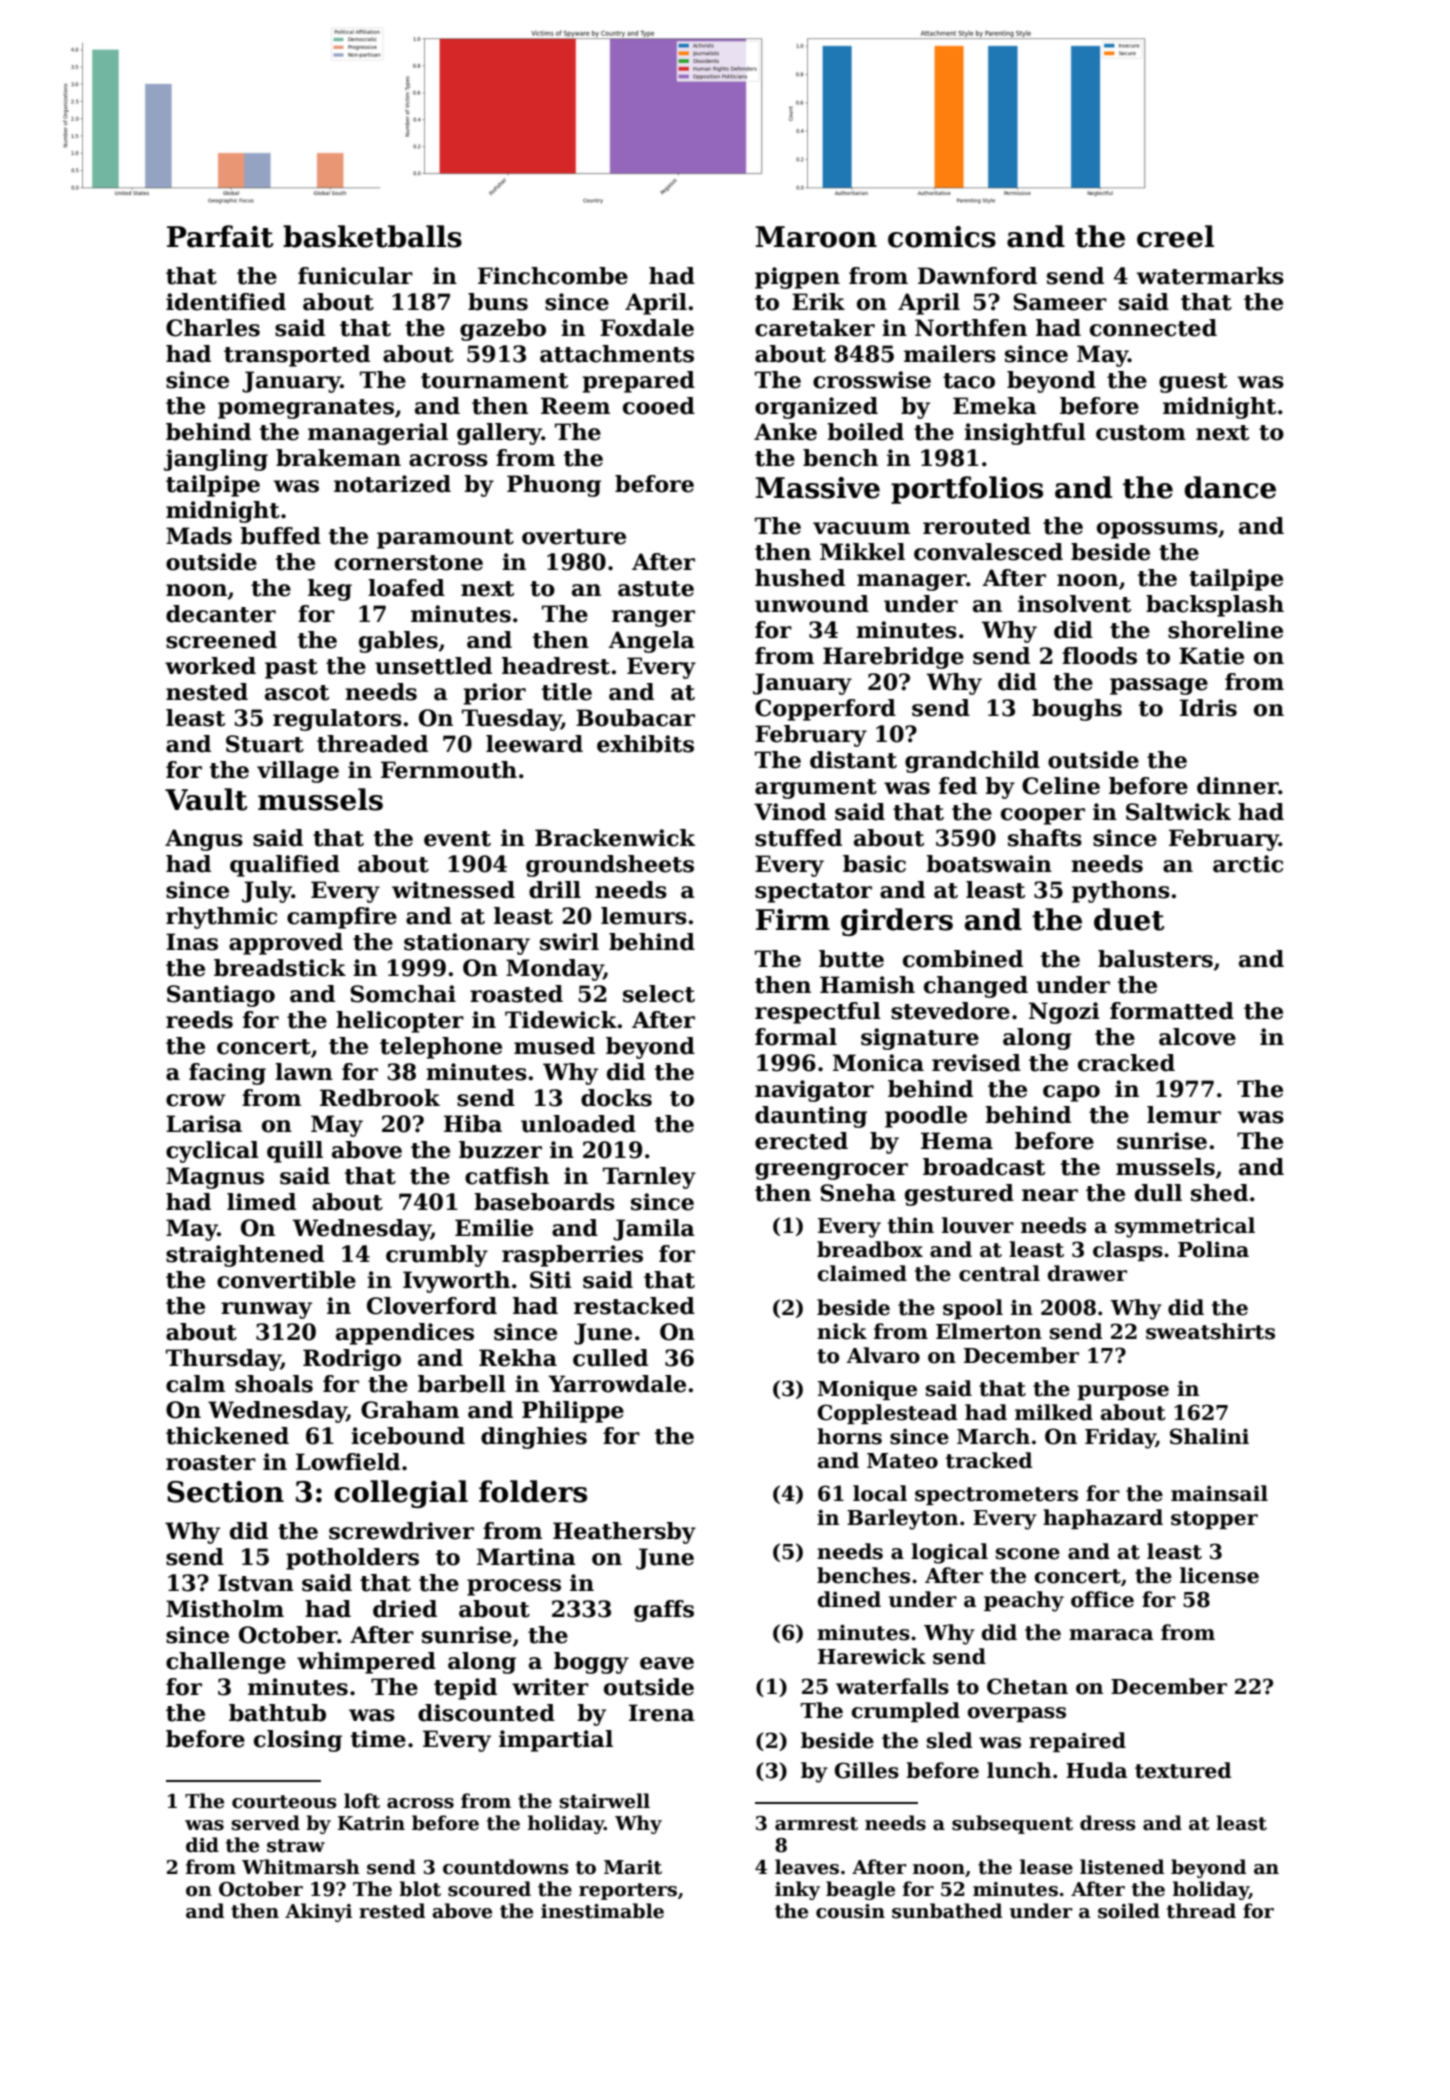 The width and height of the screenshot is (1450, 2100). Describe the element at coordinates (989, 1460) in the screenshot. I see `tracked` at that location.
